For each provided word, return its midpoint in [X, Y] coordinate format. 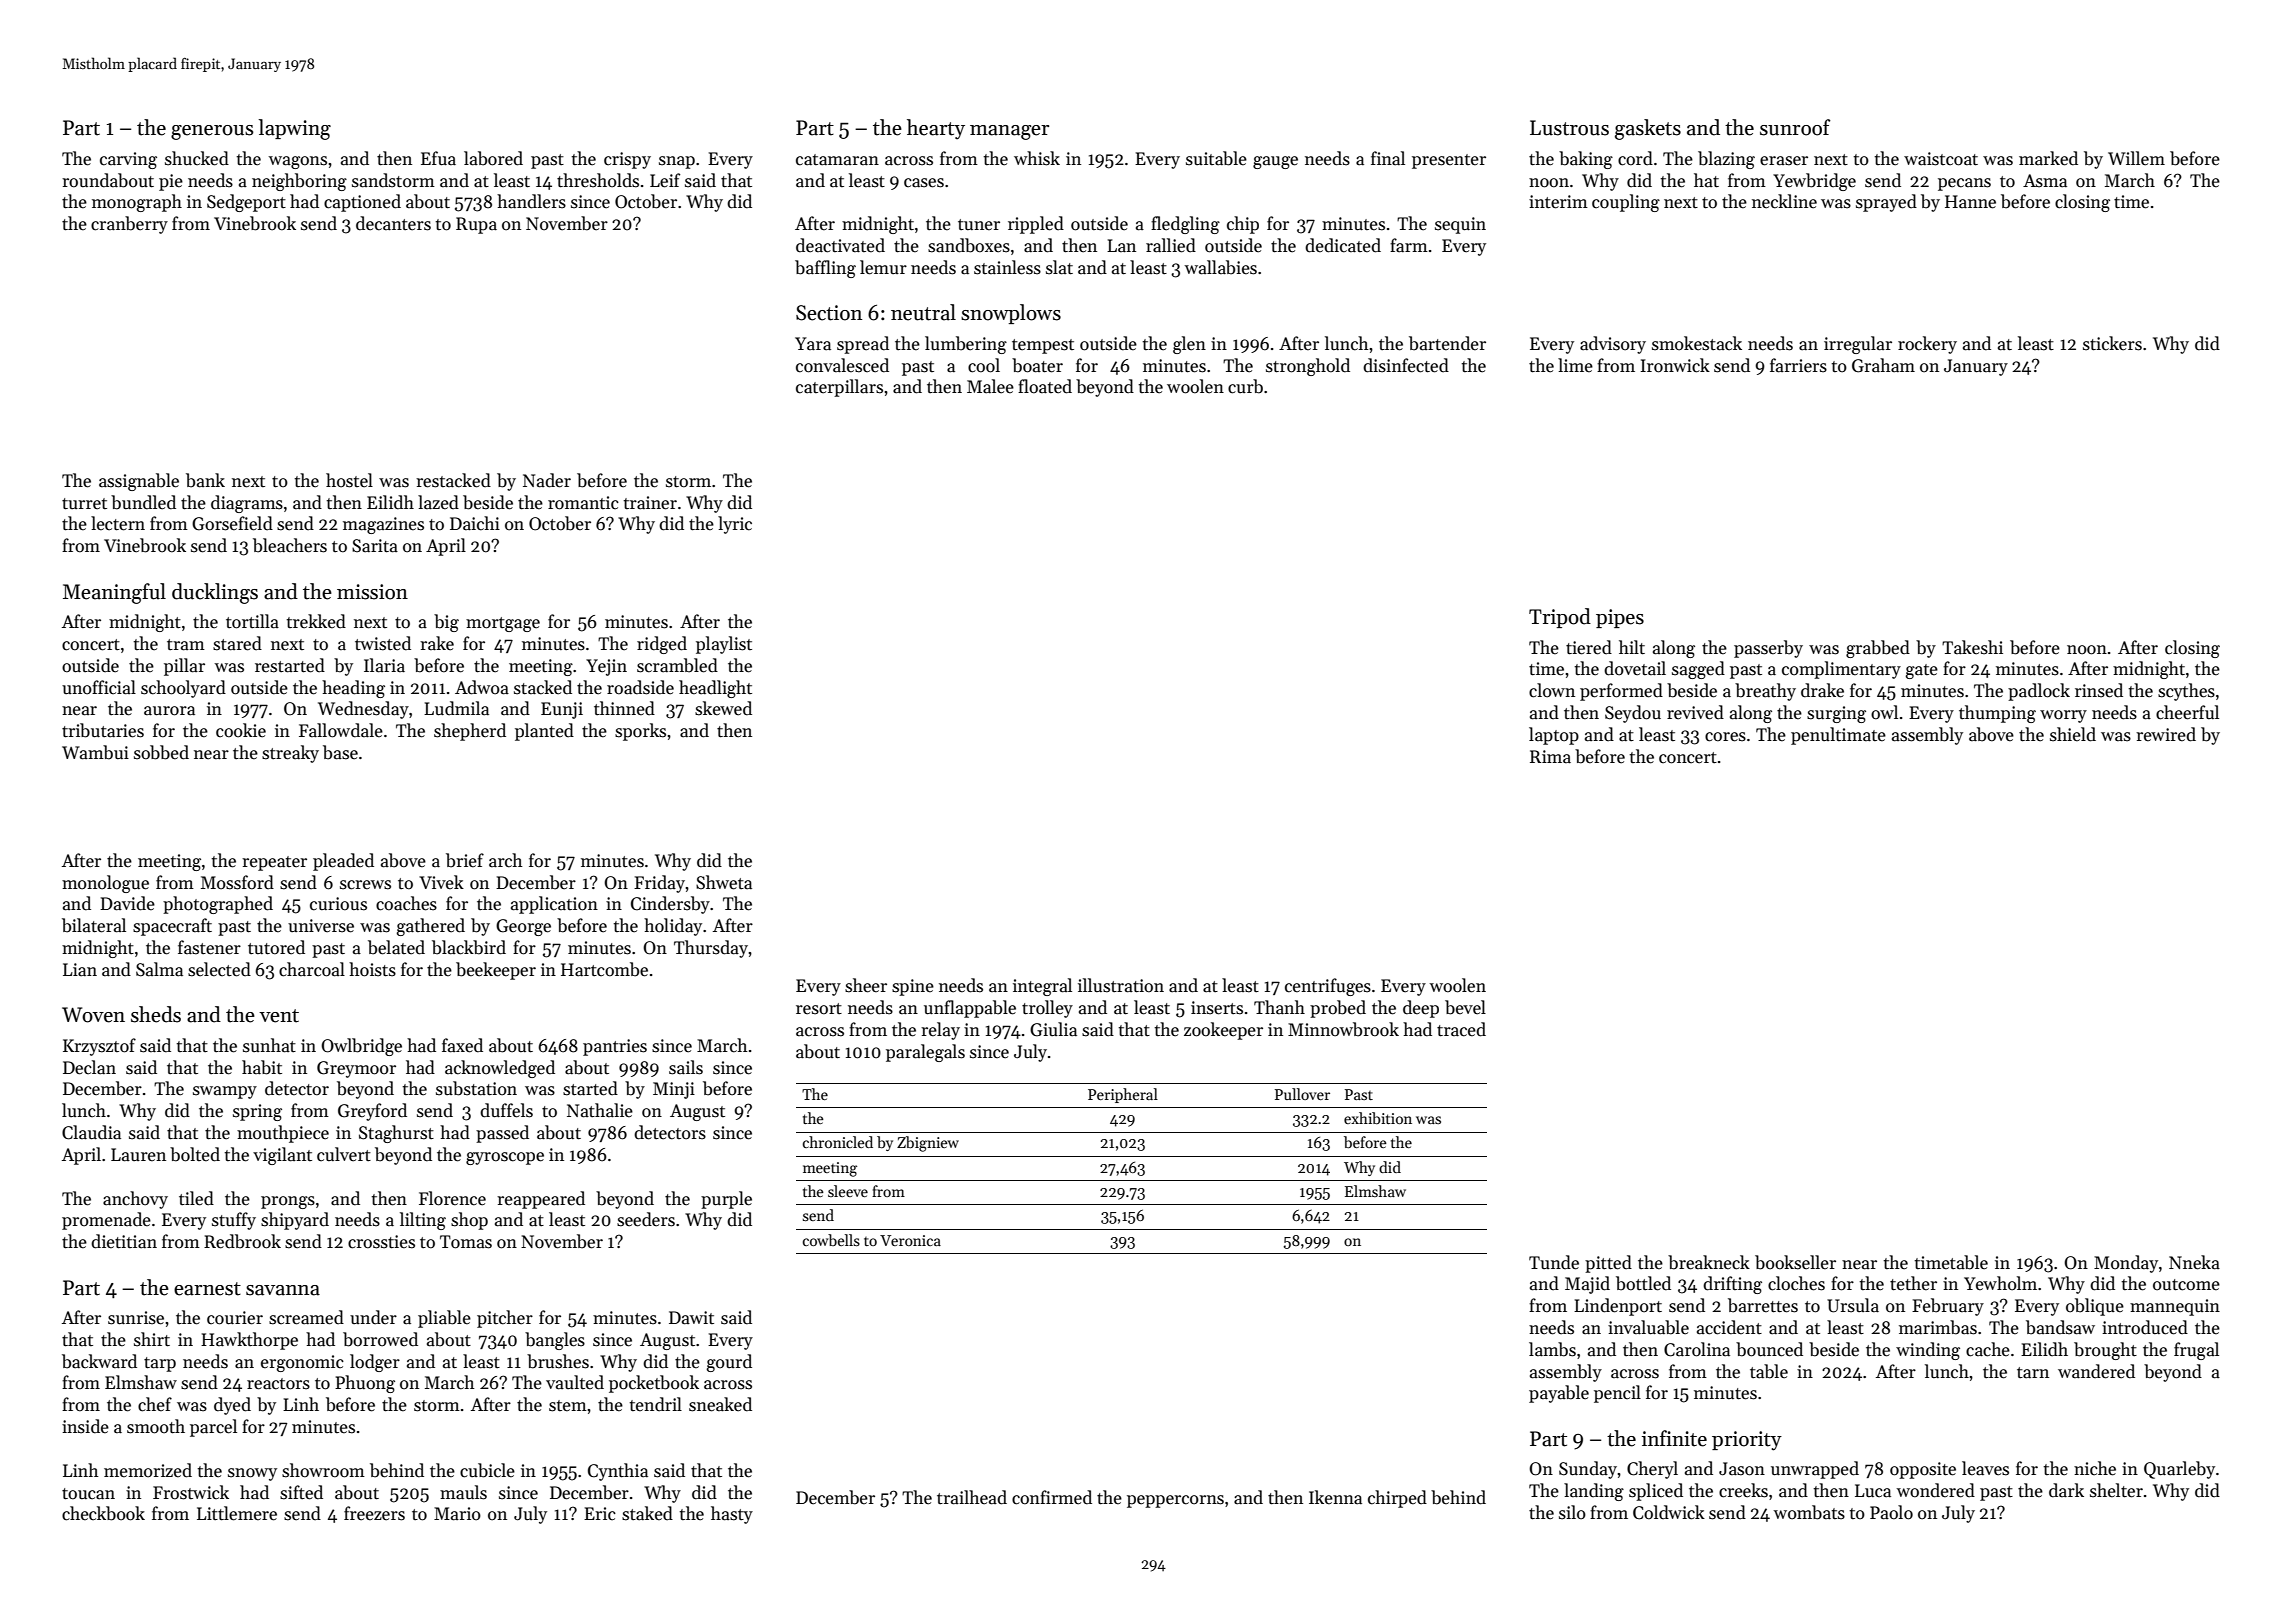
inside [85, 1426]
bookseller [1795, 1262]
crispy [627, 160]
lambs [1552, 1349]
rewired [2166, 734]
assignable [139, 482]
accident [1729, 1327]
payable [1559, 1394]
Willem [2136, 158]
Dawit [691, 1318]
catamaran [837, 160]
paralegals [925, 1053]
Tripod [1560, 618]
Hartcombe [604, 969]
